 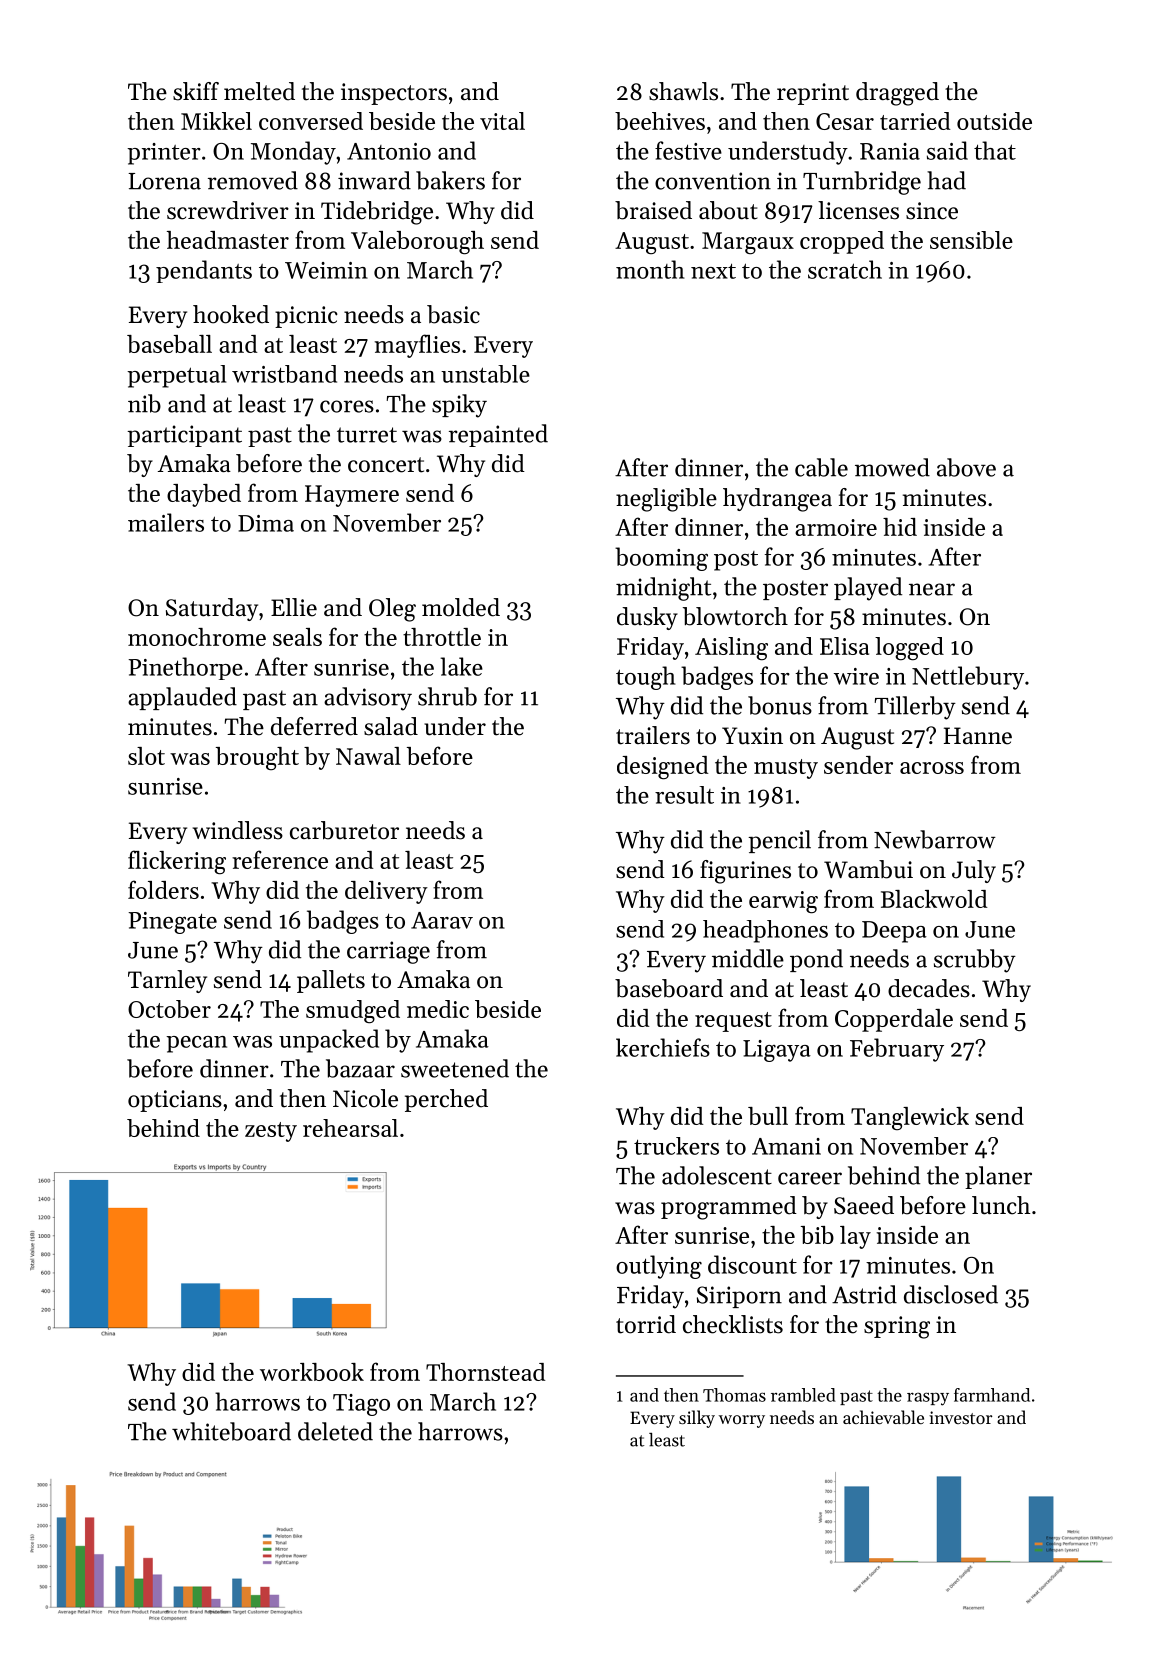 What do you see at coordinates (683, 91) in the document?
I see `shawls` at bounding box center [683, 91].
